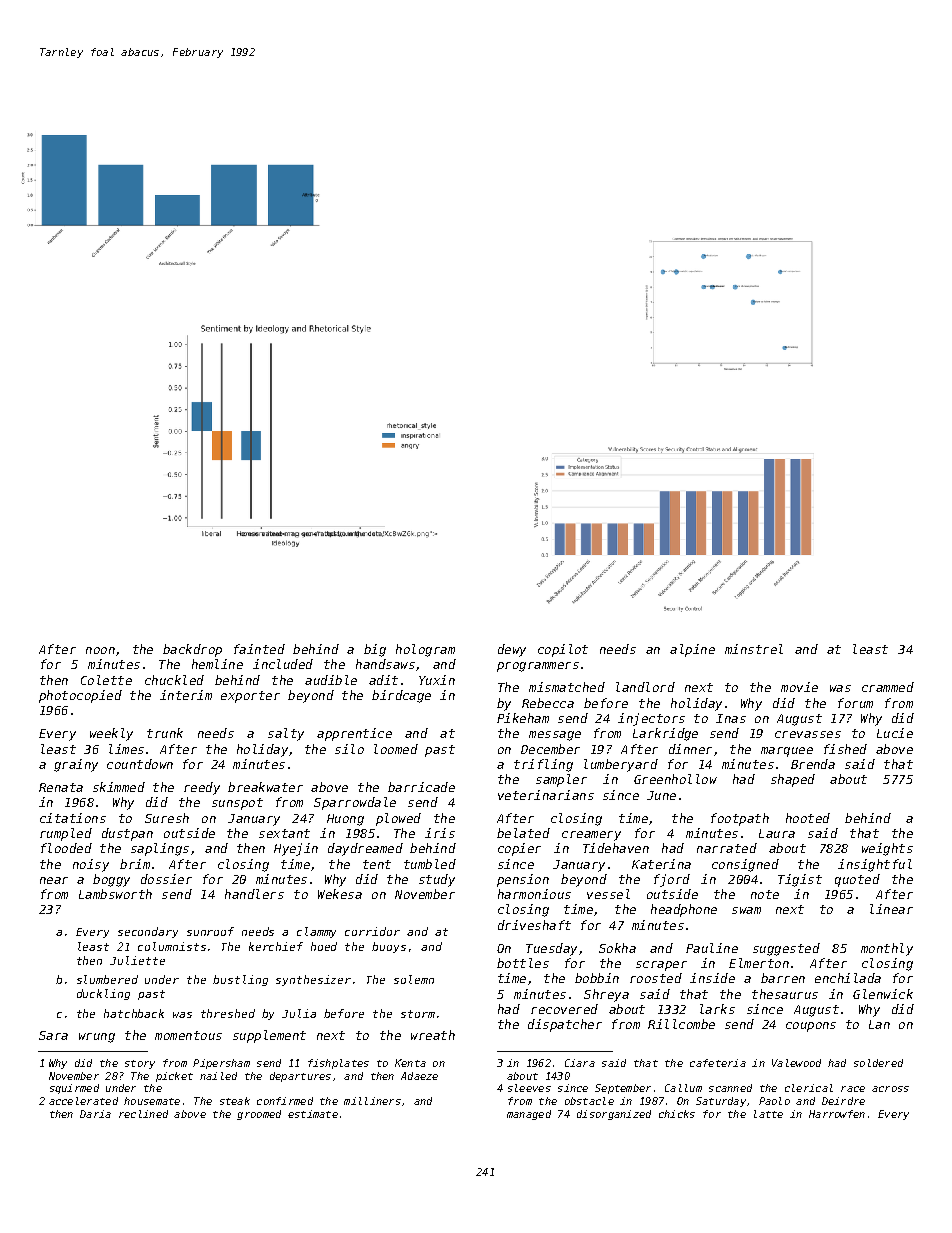  Describe the element at coordinates (165, 733) in the document. I see `trunk` at that location.
